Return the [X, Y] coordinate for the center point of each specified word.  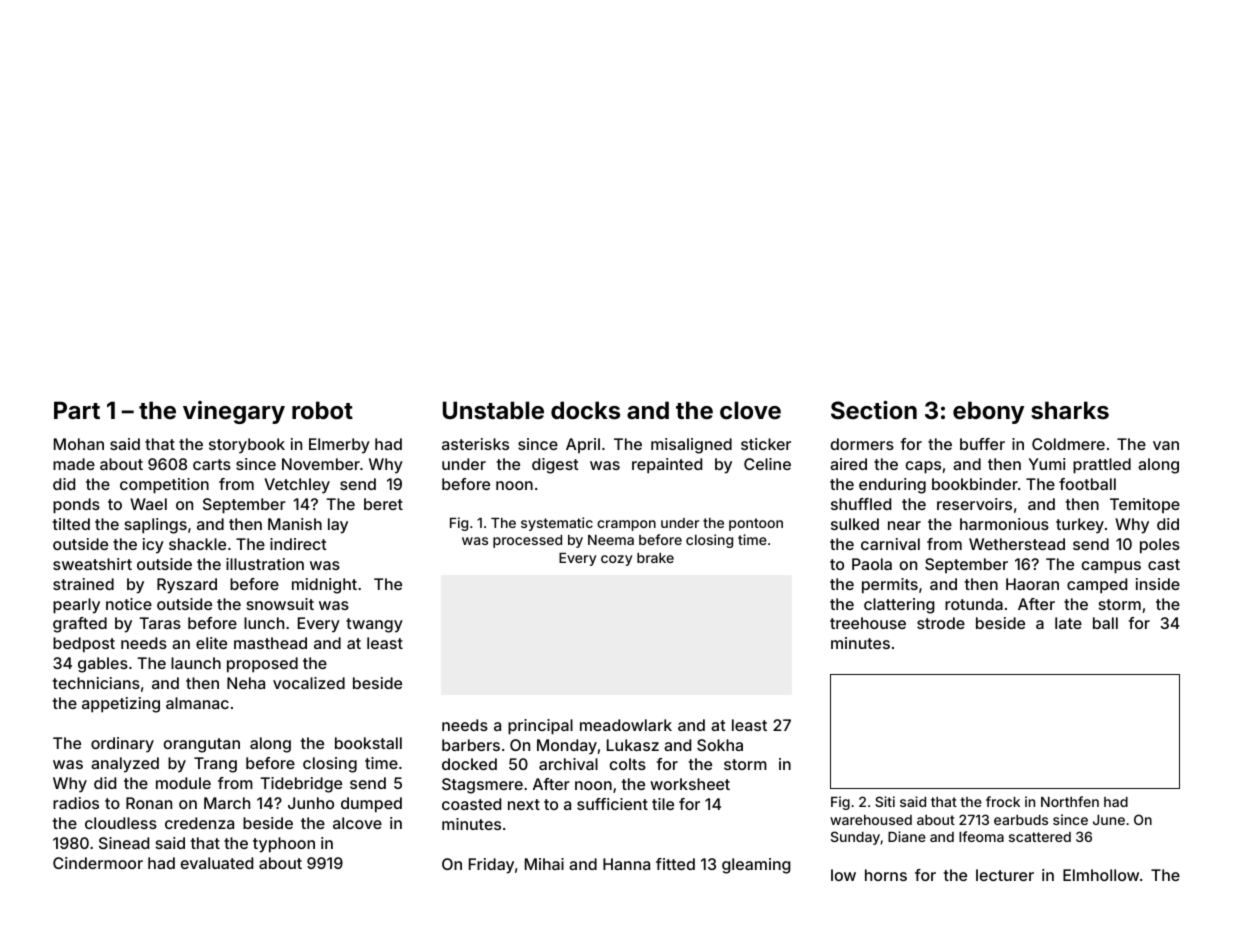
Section [874, 410]
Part [77, 410]
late [1068, 623]
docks [585, 410]
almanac [197, 703]
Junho [311, 803]
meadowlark [626, 725]
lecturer [1005, 875]
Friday [491, 866]
